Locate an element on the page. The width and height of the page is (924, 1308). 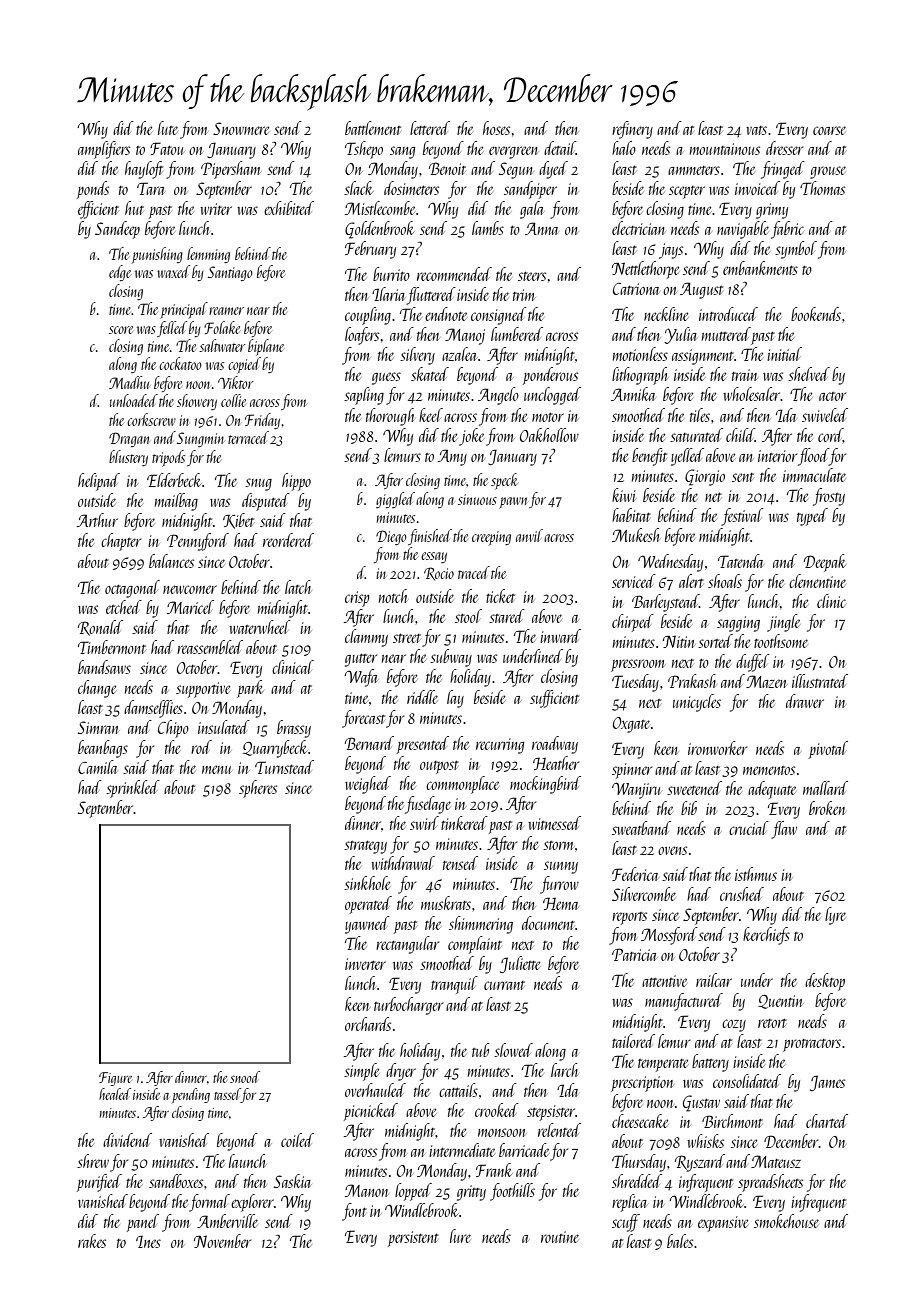
coarse is located at coordinates (829, 130).
